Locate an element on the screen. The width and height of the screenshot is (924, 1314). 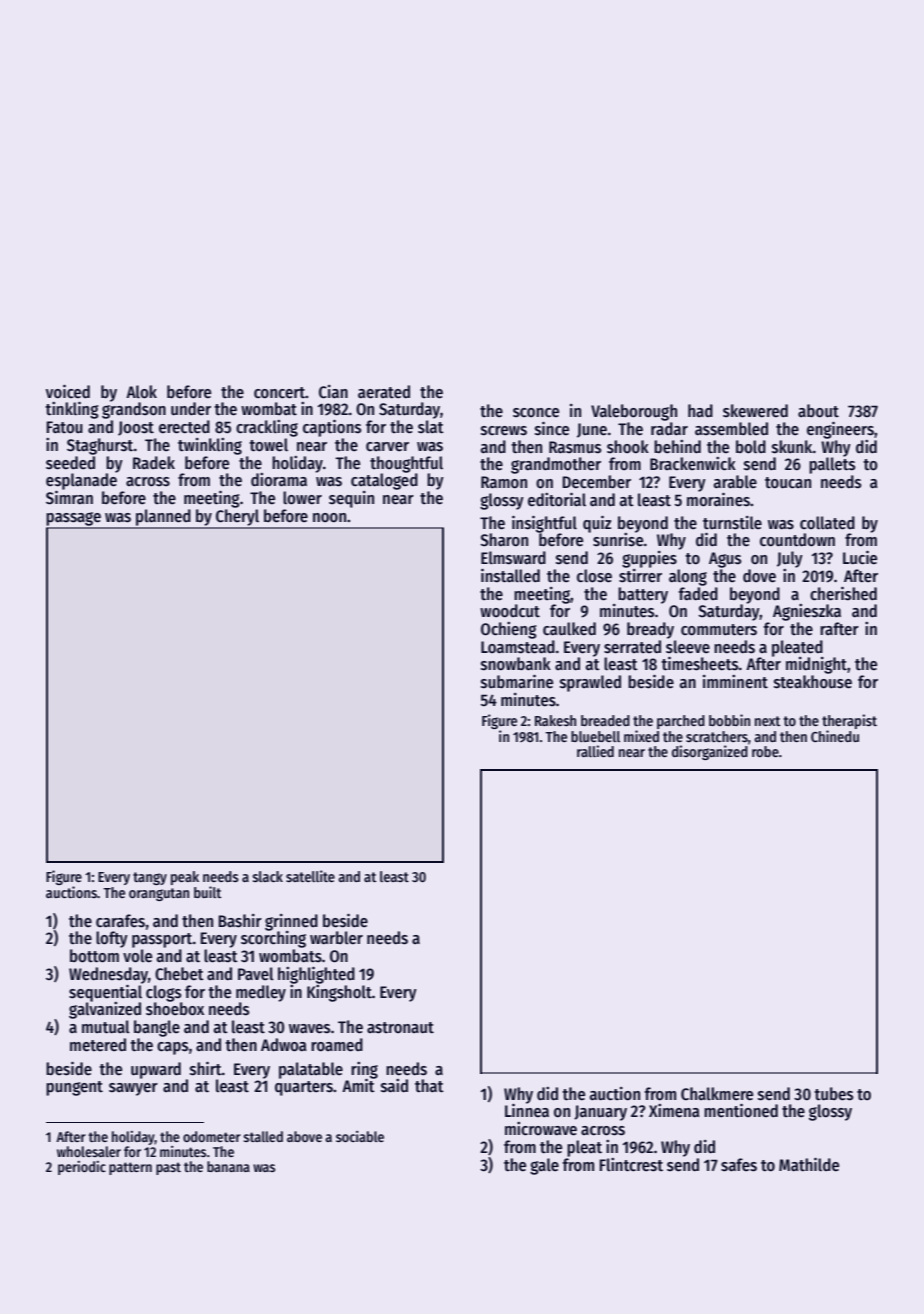
Rasmus is located at coordinates (575, 447).
